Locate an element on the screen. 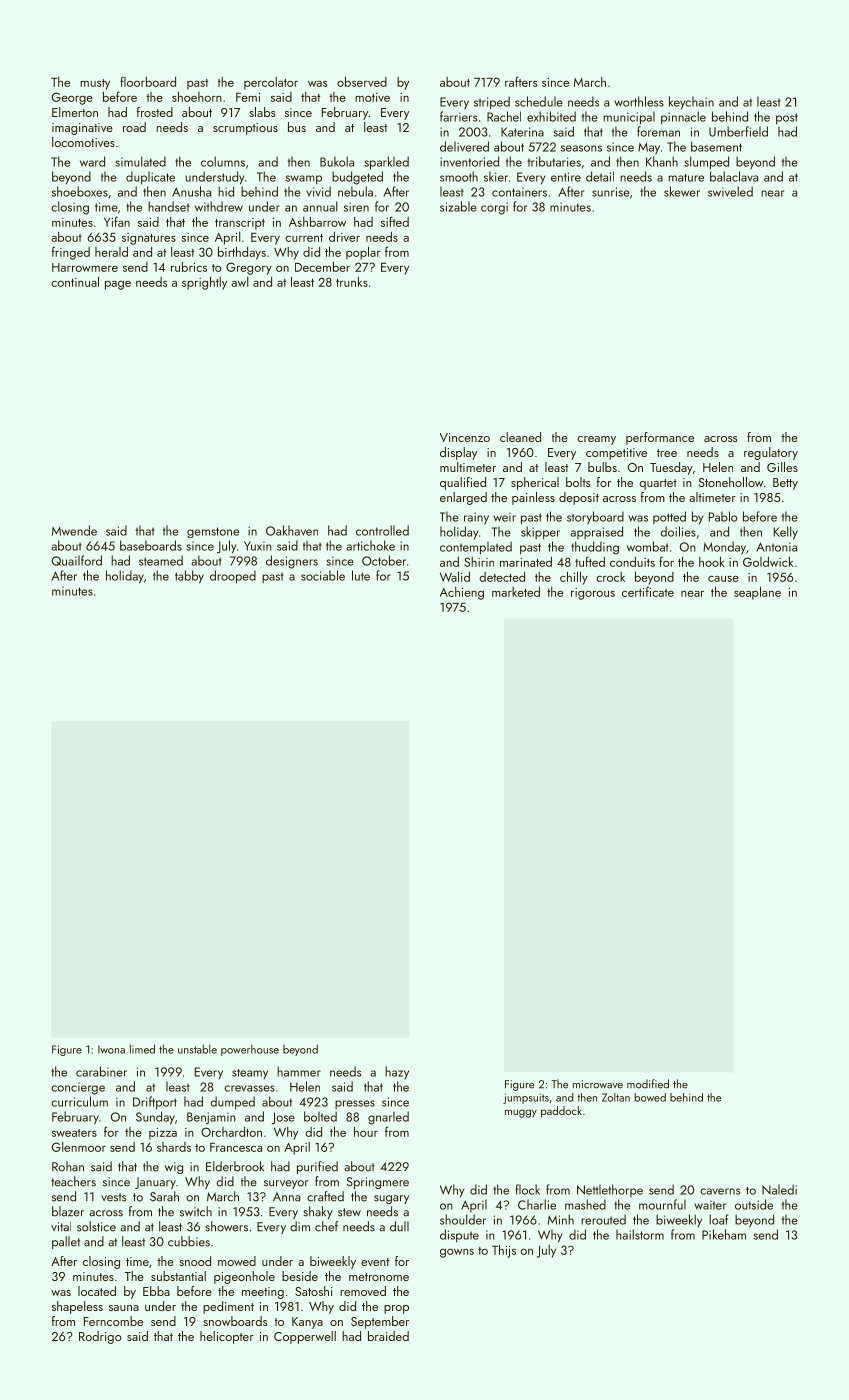 This screenshot has width=849, height=1400. Quailford is located at coordinates (77, 560).
